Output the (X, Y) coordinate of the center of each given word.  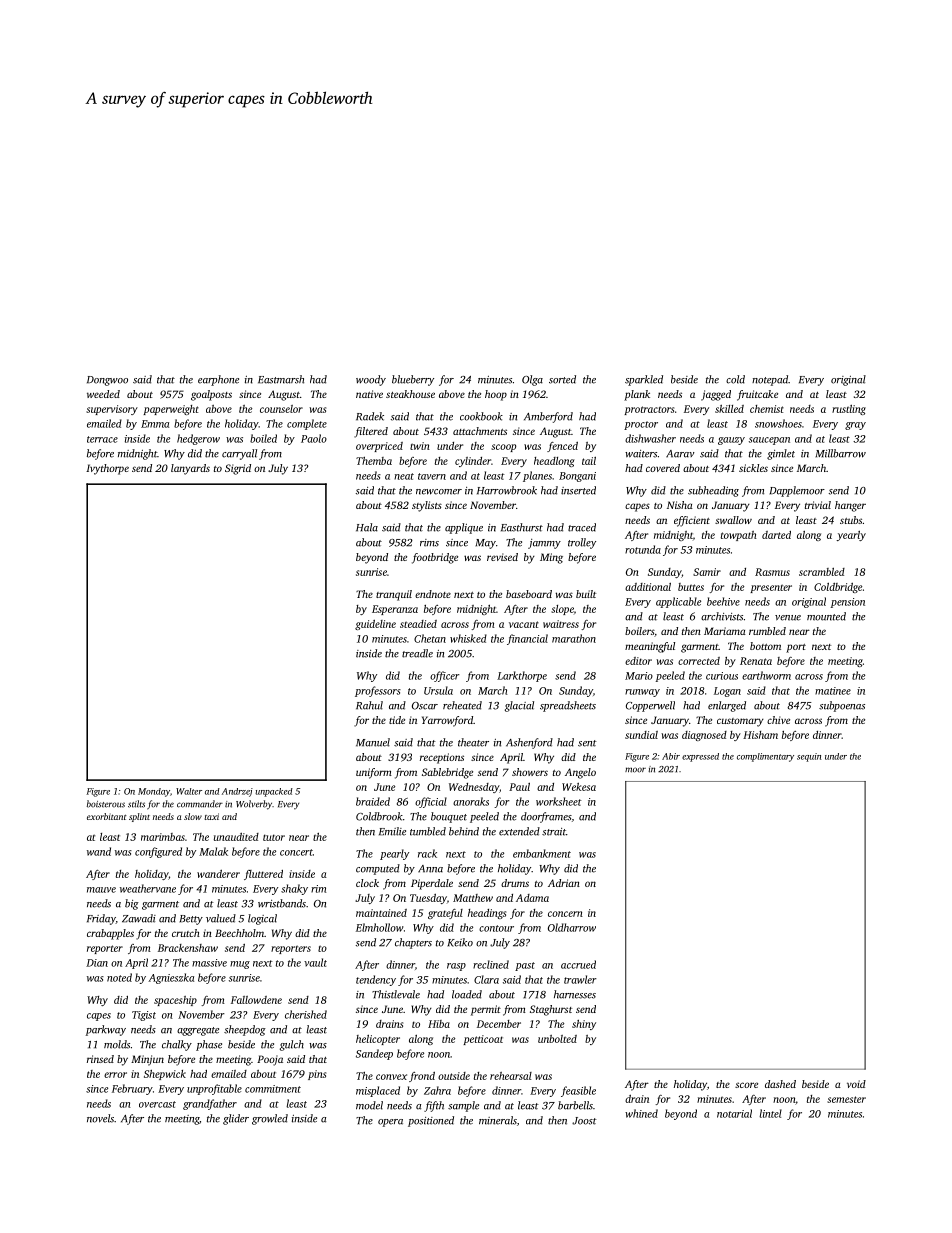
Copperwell (650, 706)
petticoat (483, 1040)
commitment (273, 1089)
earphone (218, 380)
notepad (770, 380)
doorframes (546, 817)
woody (371, 380)
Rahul (369, 705)
